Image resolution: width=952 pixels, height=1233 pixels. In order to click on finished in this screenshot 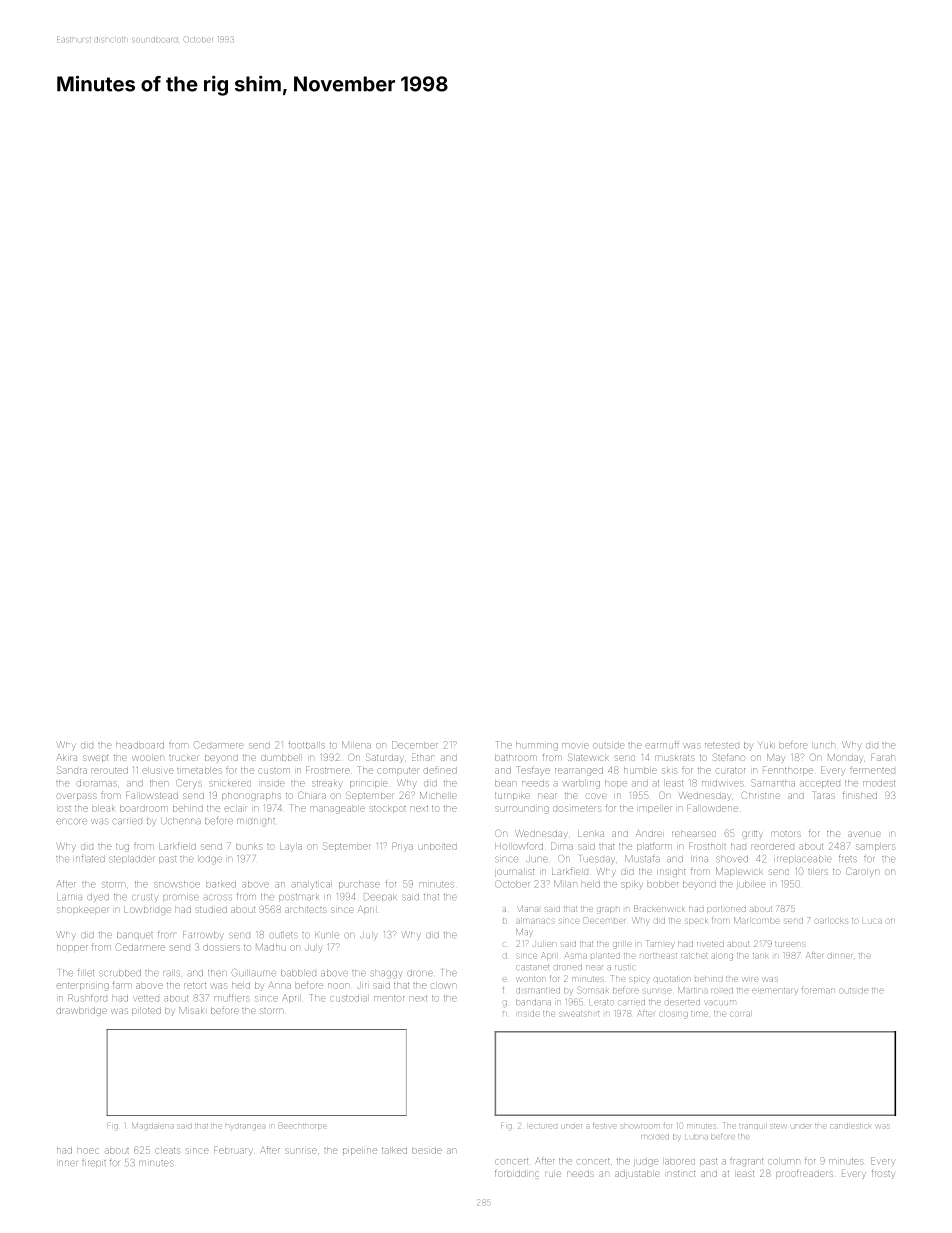, I will do `click(860, 796)`.
